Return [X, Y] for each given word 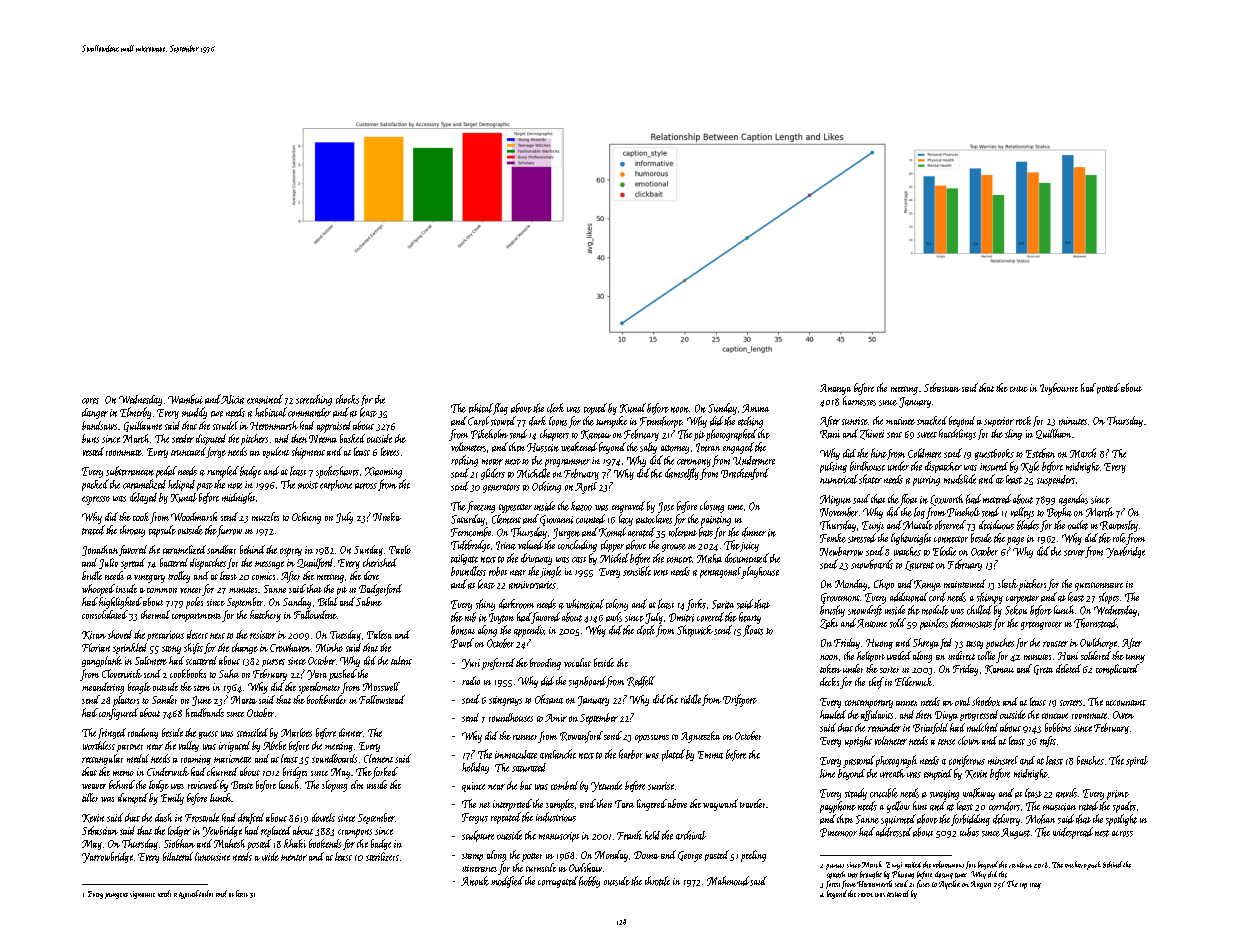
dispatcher [943, 467]
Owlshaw [585, 867]
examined [265, 399]
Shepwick [695, 631]
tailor [206, 893]
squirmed [898, 820]
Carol [478, 421]
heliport [871, 656]
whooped [98, 590]
